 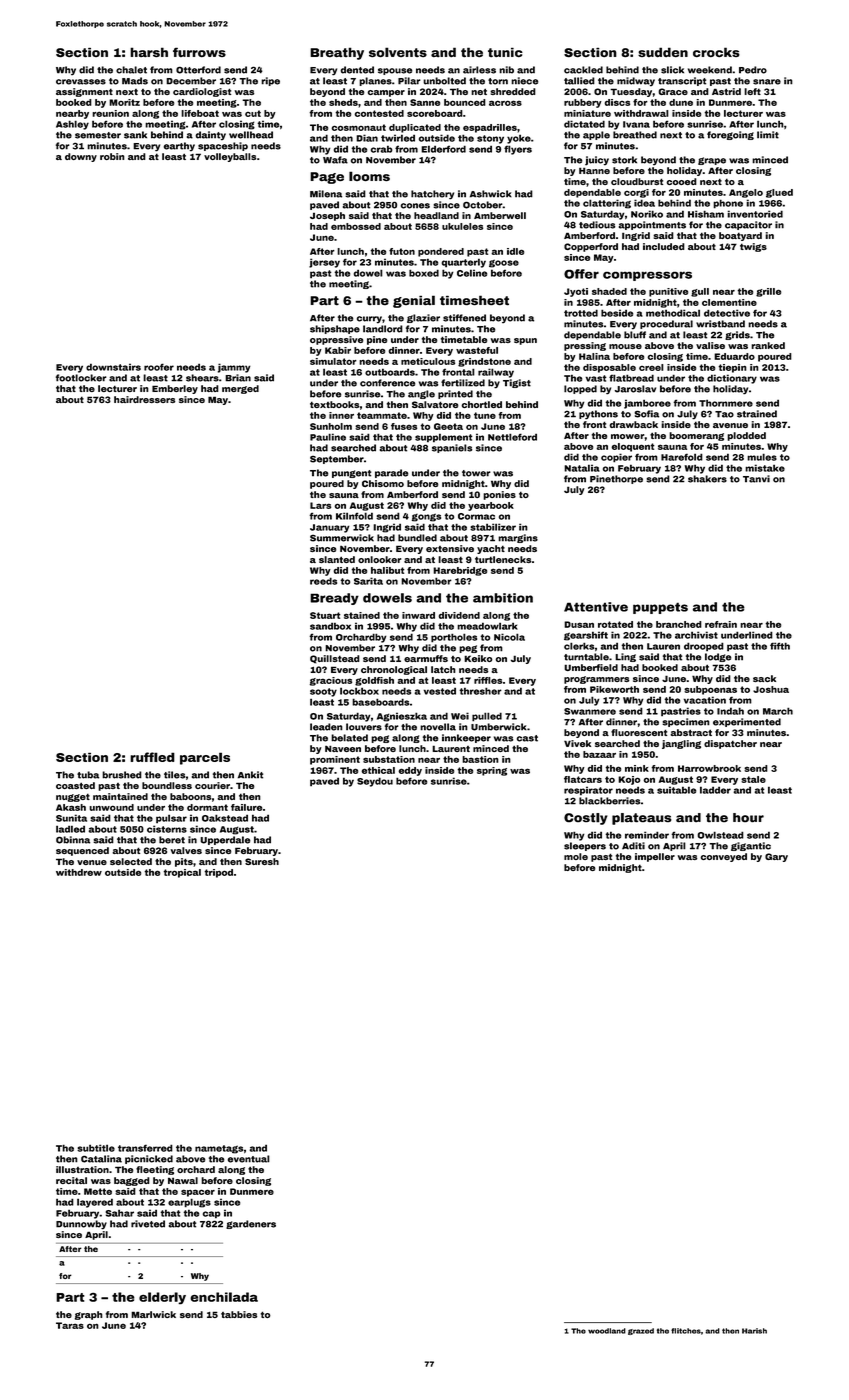 What do you see at coordinates (576, 856) in the screenshot?
I see `mole` at bounding box center [576, 856].
